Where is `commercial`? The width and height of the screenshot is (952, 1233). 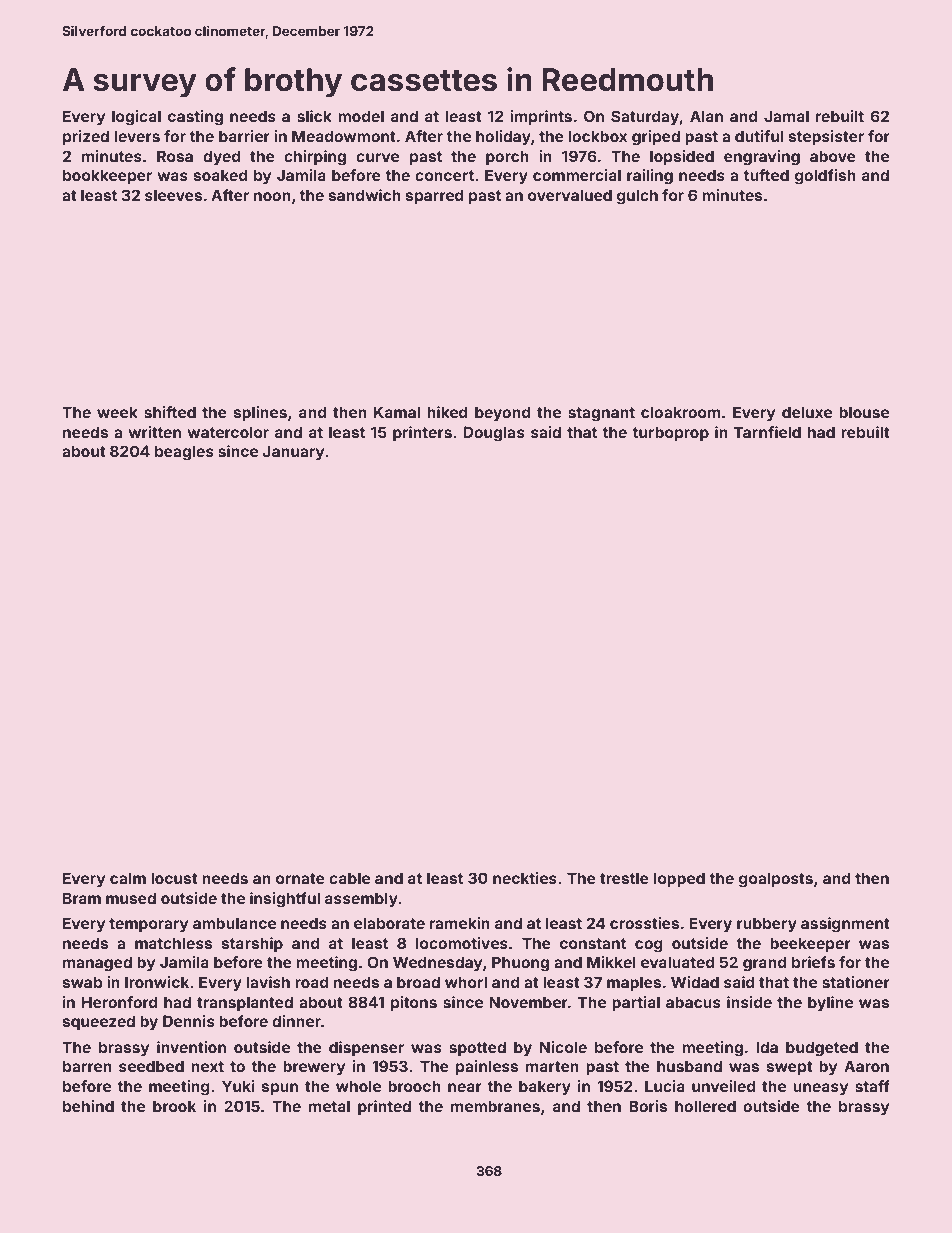 commercial is located at coordinates (577, 175).
